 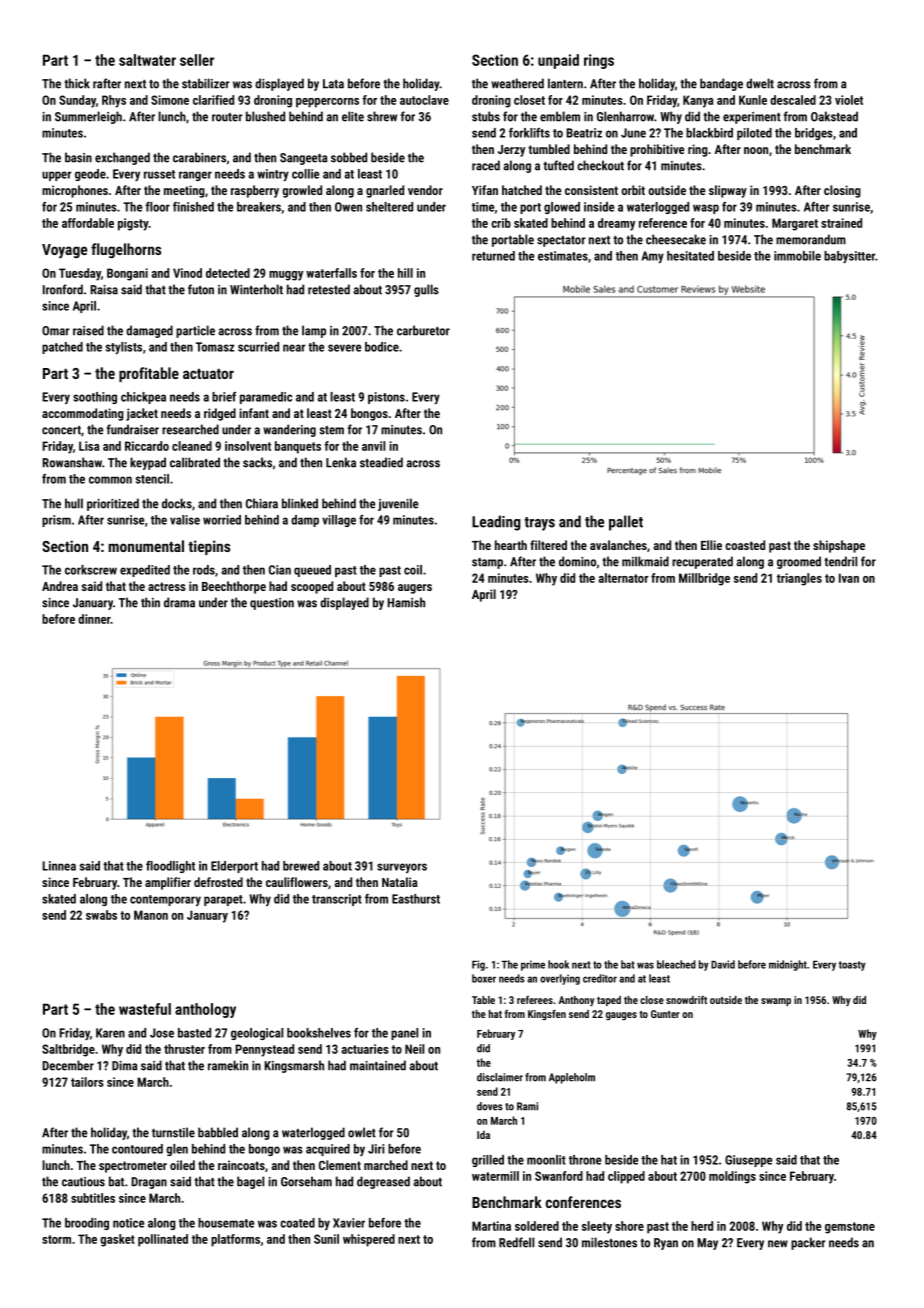 What do you see at coordinates (799, 579) in the screenshot?
I see `triangles` at bounding box center [799, 579].
